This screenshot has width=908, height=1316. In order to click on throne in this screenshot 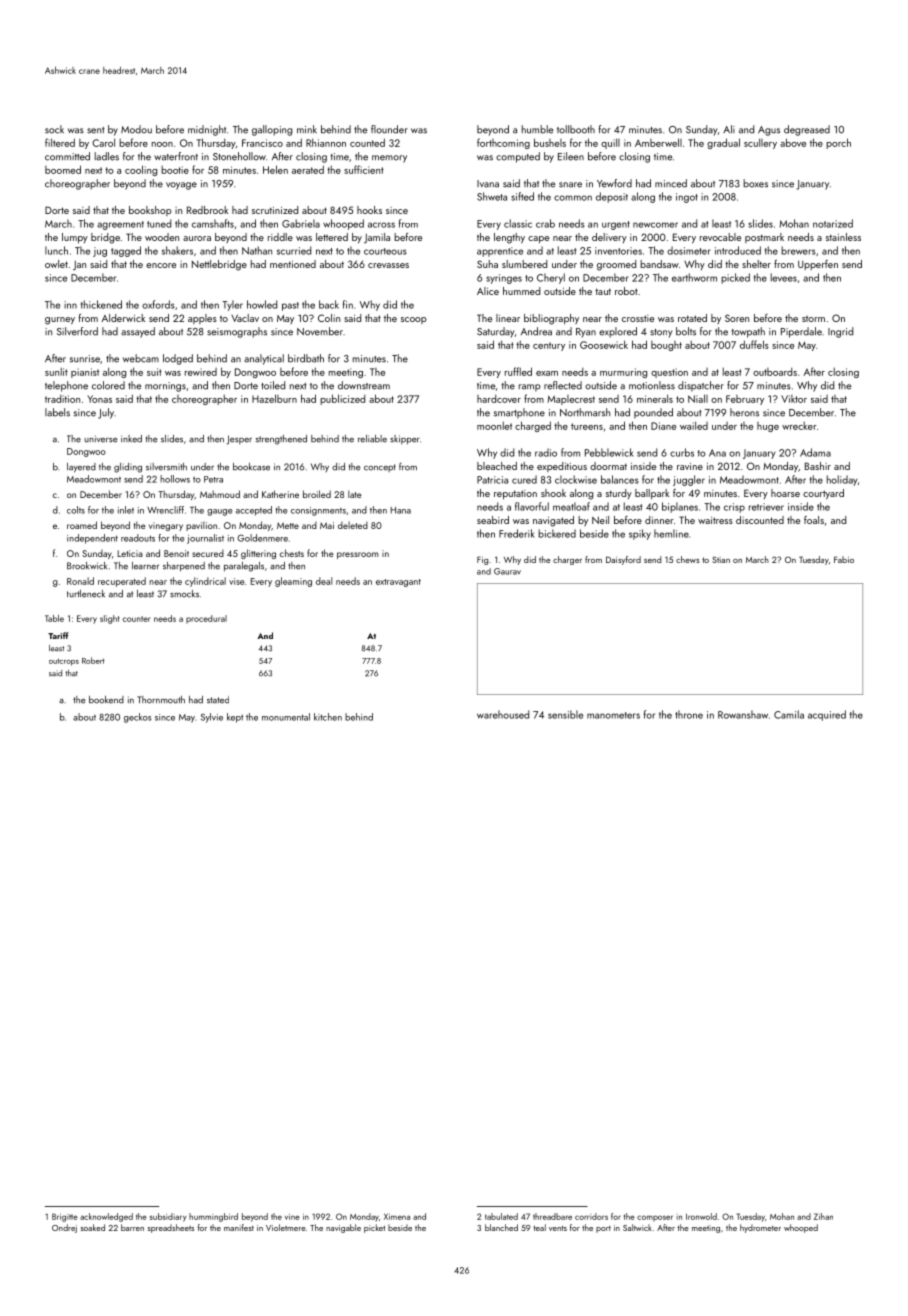, I will do `click(689, 714)`.
